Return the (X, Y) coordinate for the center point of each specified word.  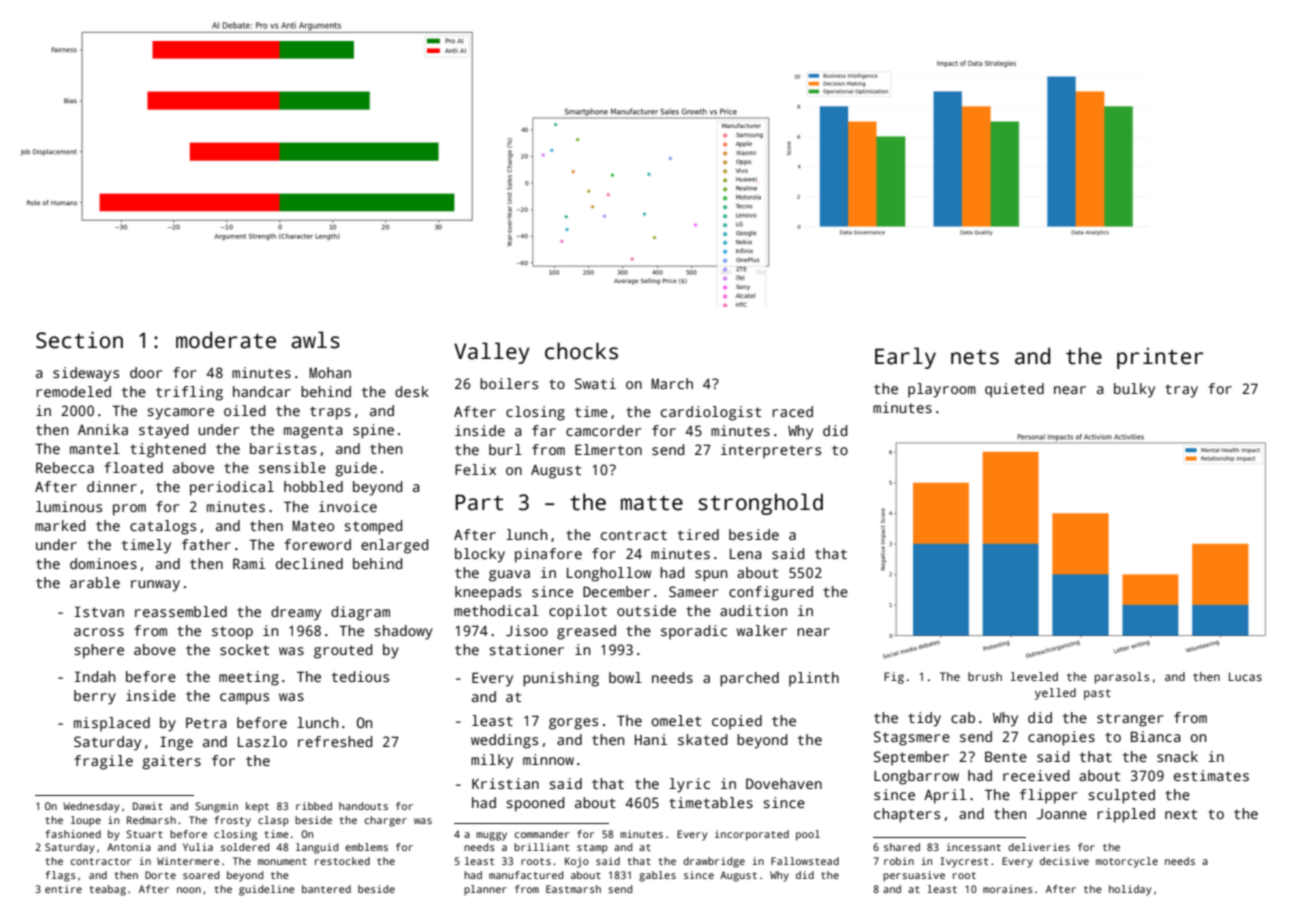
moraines (1008, 889)
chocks (581, 351)
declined (309, 563)
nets (975, 357)
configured (771, 593)
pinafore (548, 555)
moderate (226, 340)
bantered (326, 889)
